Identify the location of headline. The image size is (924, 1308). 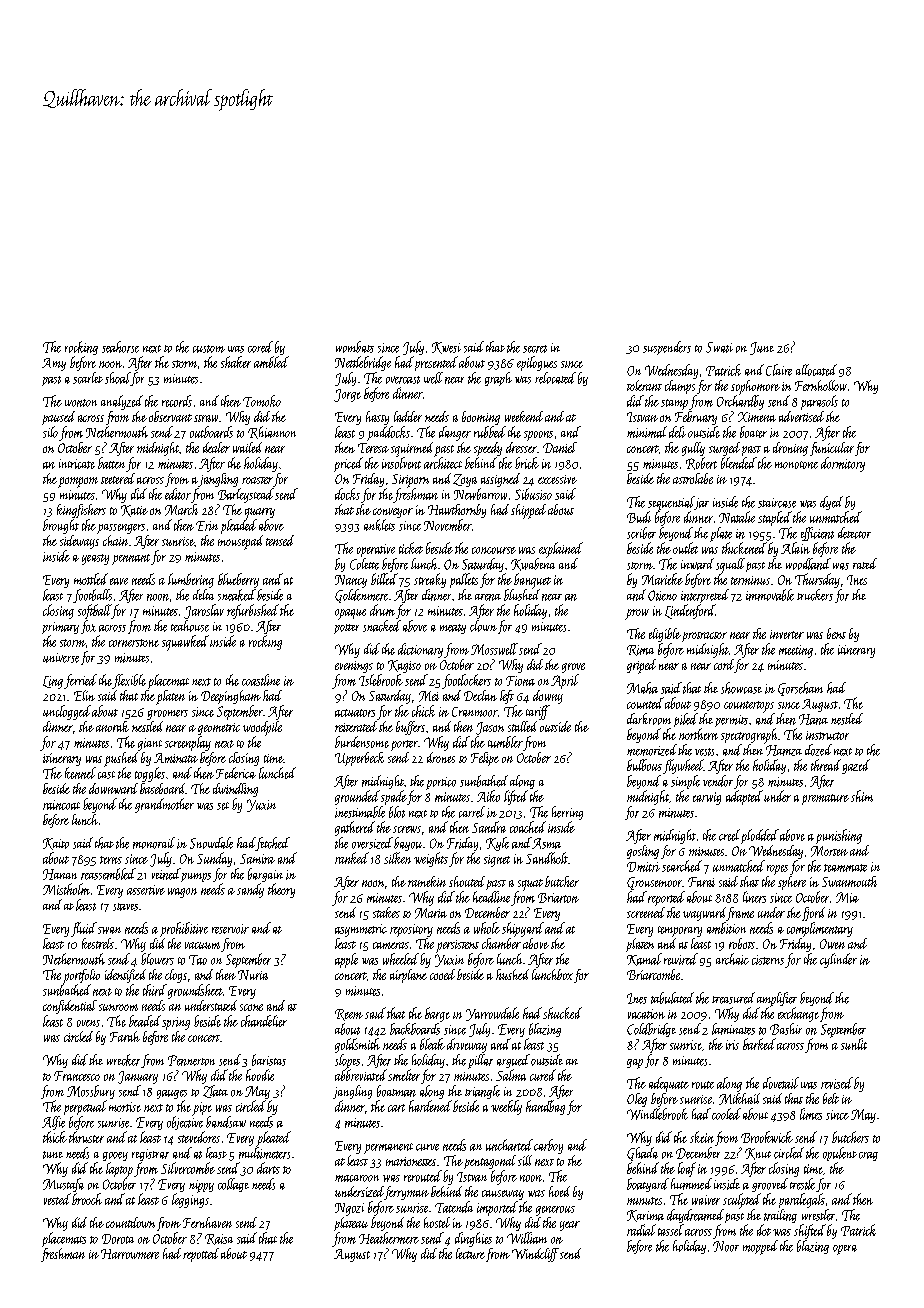
(491, 897).
